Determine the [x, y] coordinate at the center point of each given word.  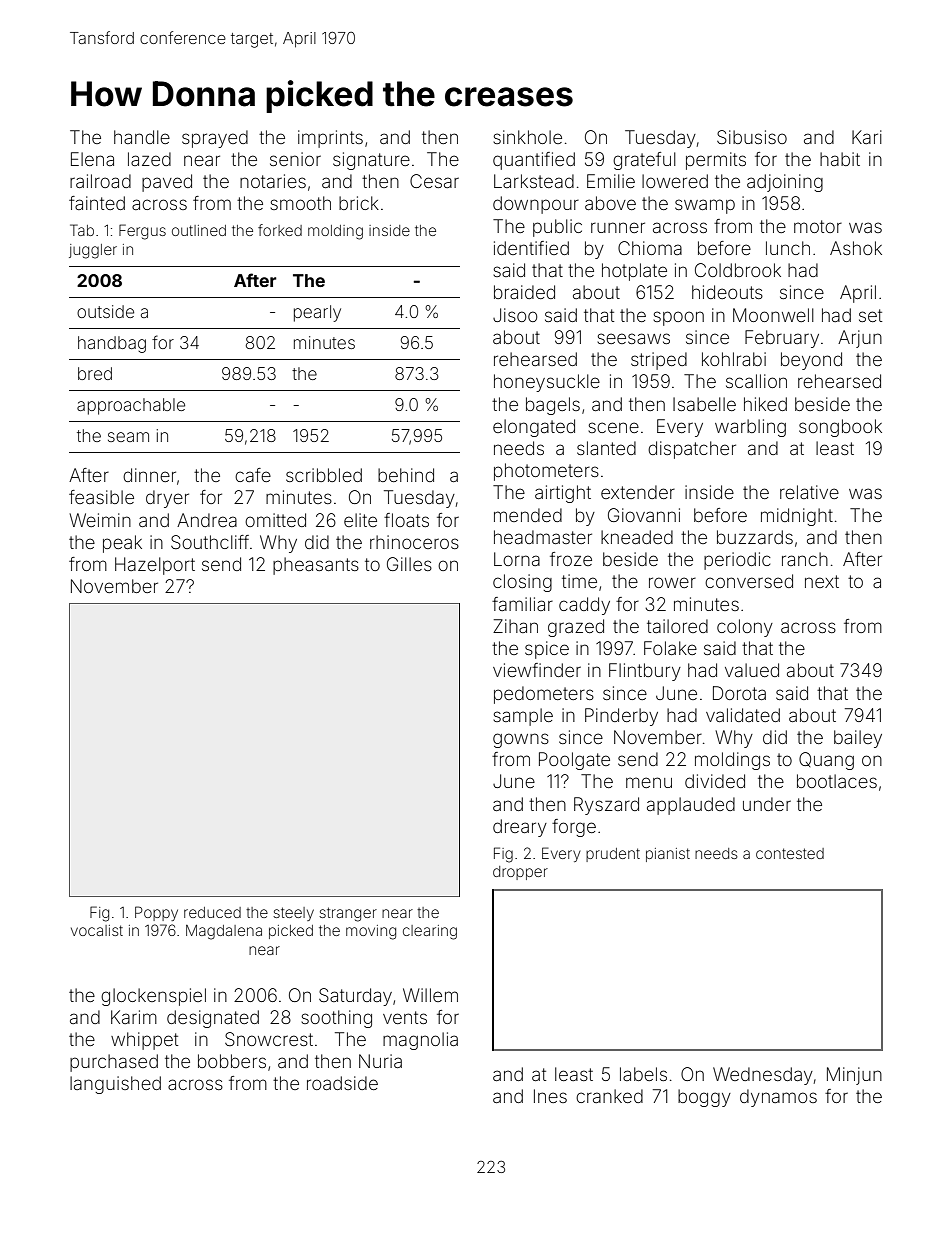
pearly [317, 313]
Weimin [100, 520]
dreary [520, 828]
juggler [93, 251]
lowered [675, 181]
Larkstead [534, 181]
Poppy [156, 913]
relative [809, 492]
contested [790, 853]
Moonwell [773, 315]
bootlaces [837, 781]
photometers [546, 472]
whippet [144, 1041]
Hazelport [155, 566]
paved [167, 183]
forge [574, 828]
